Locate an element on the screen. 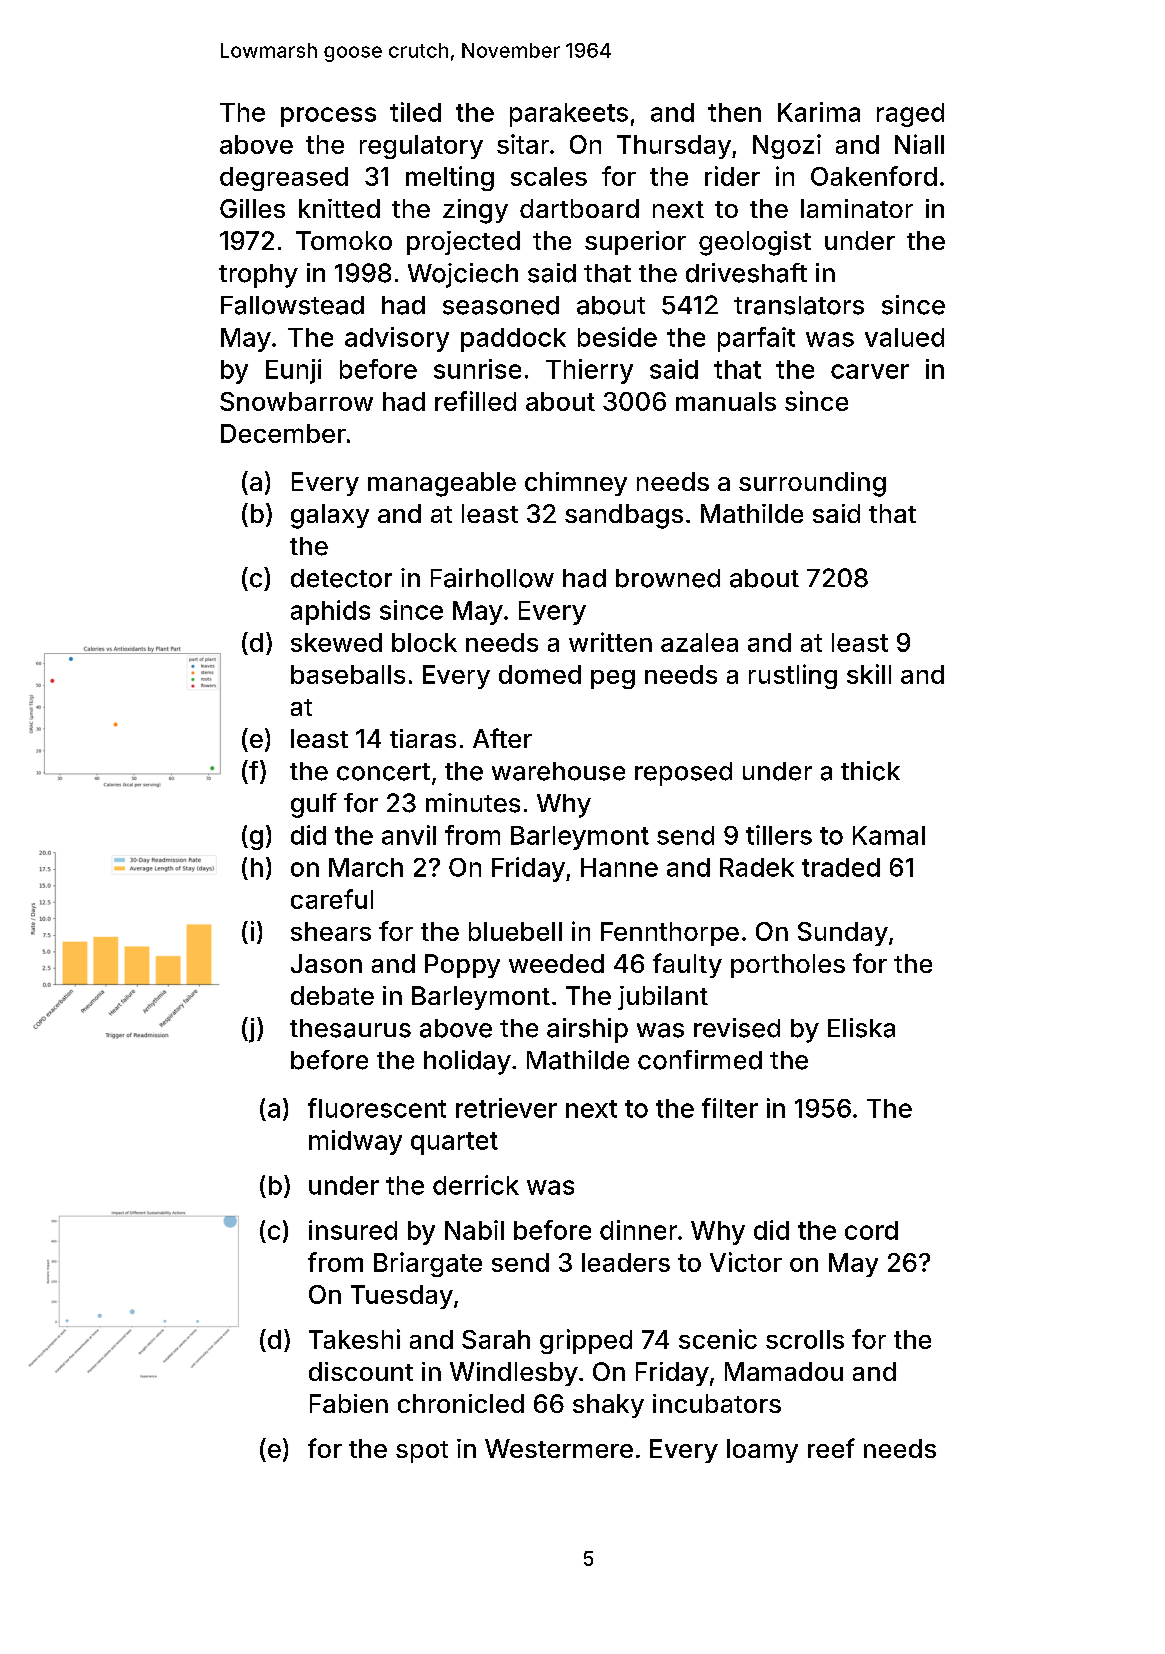  process is located at coordinates (328, 117).
